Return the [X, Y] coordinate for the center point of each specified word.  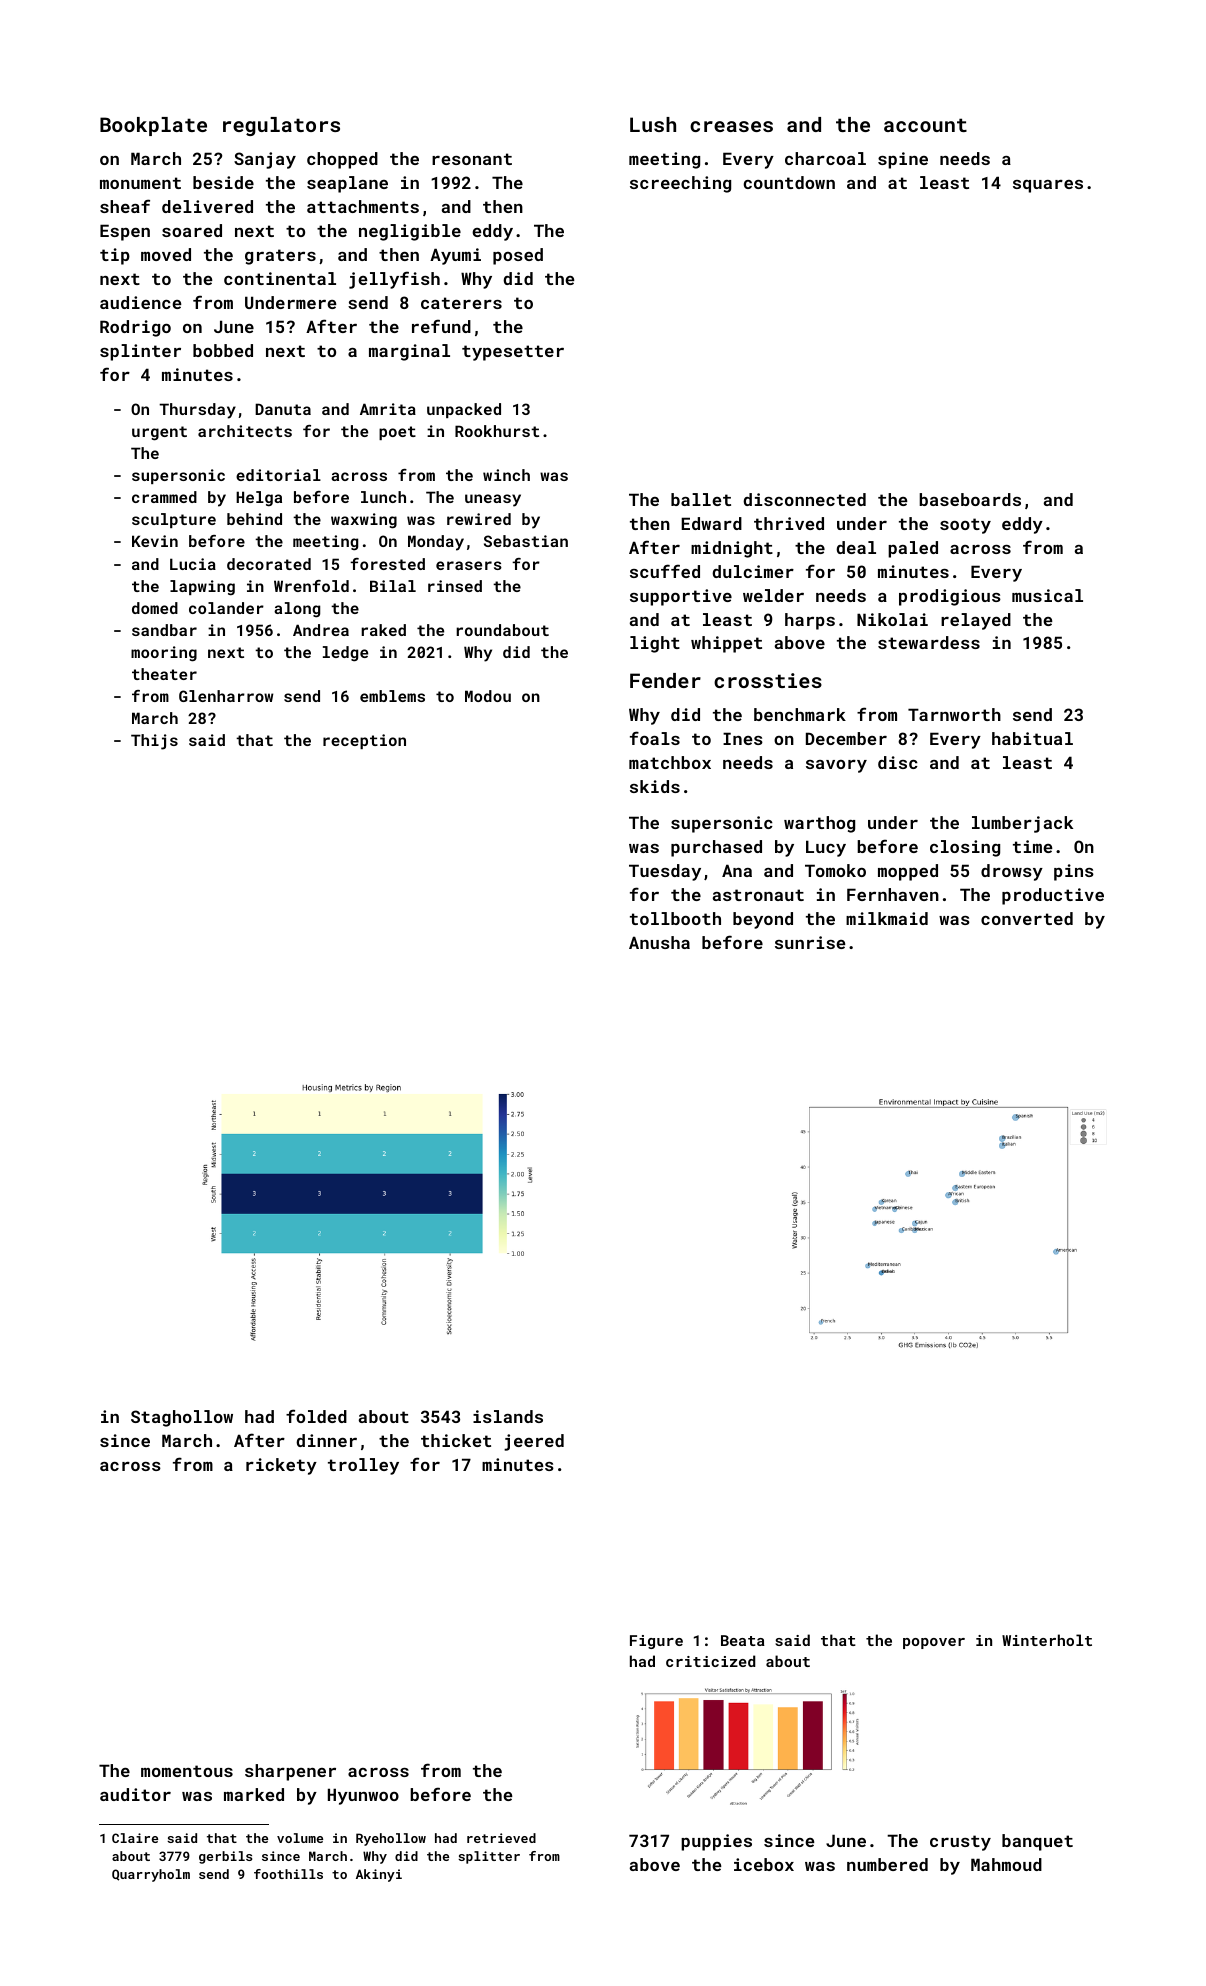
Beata [743, 1640]
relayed [976, 621]
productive [1053, 896]
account [925, 125]
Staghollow [182, 1418]
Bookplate [153, 126]
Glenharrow [226, 696]
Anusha [659, 942]
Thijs [154, 742]
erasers [469, 565]
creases [731, 126]
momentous [187, 1771]
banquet [1037, 1842]
